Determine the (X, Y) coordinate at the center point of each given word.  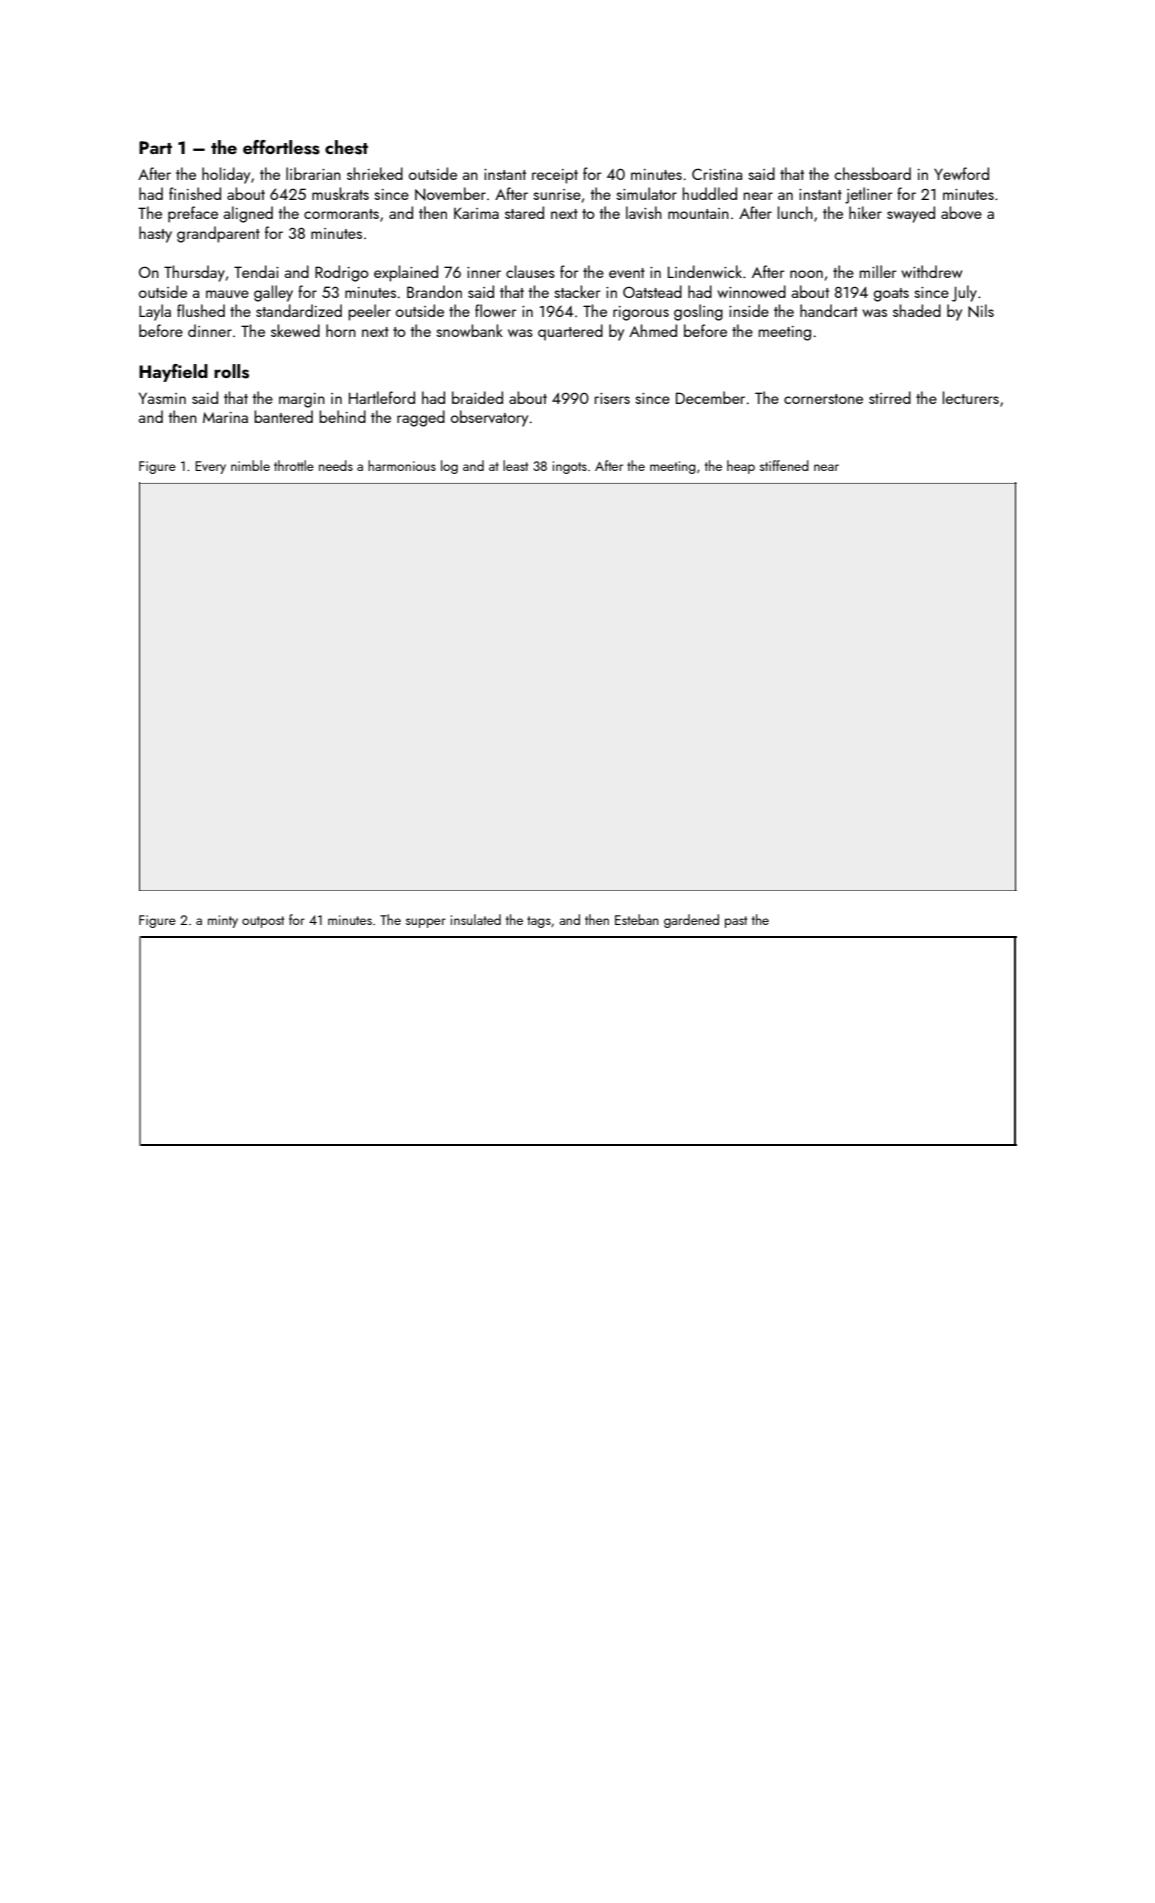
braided (477, 397)
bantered (283, 416)
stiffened (784, 465)
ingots (570, 467)
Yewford (961, 173)
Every (210, 467)
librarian (313, 173)
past (736, 922)
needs (336, 465)
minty (223, 921)
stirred (890, 397)
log (449, 467)
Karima (476, 213)
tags (539, 922)
